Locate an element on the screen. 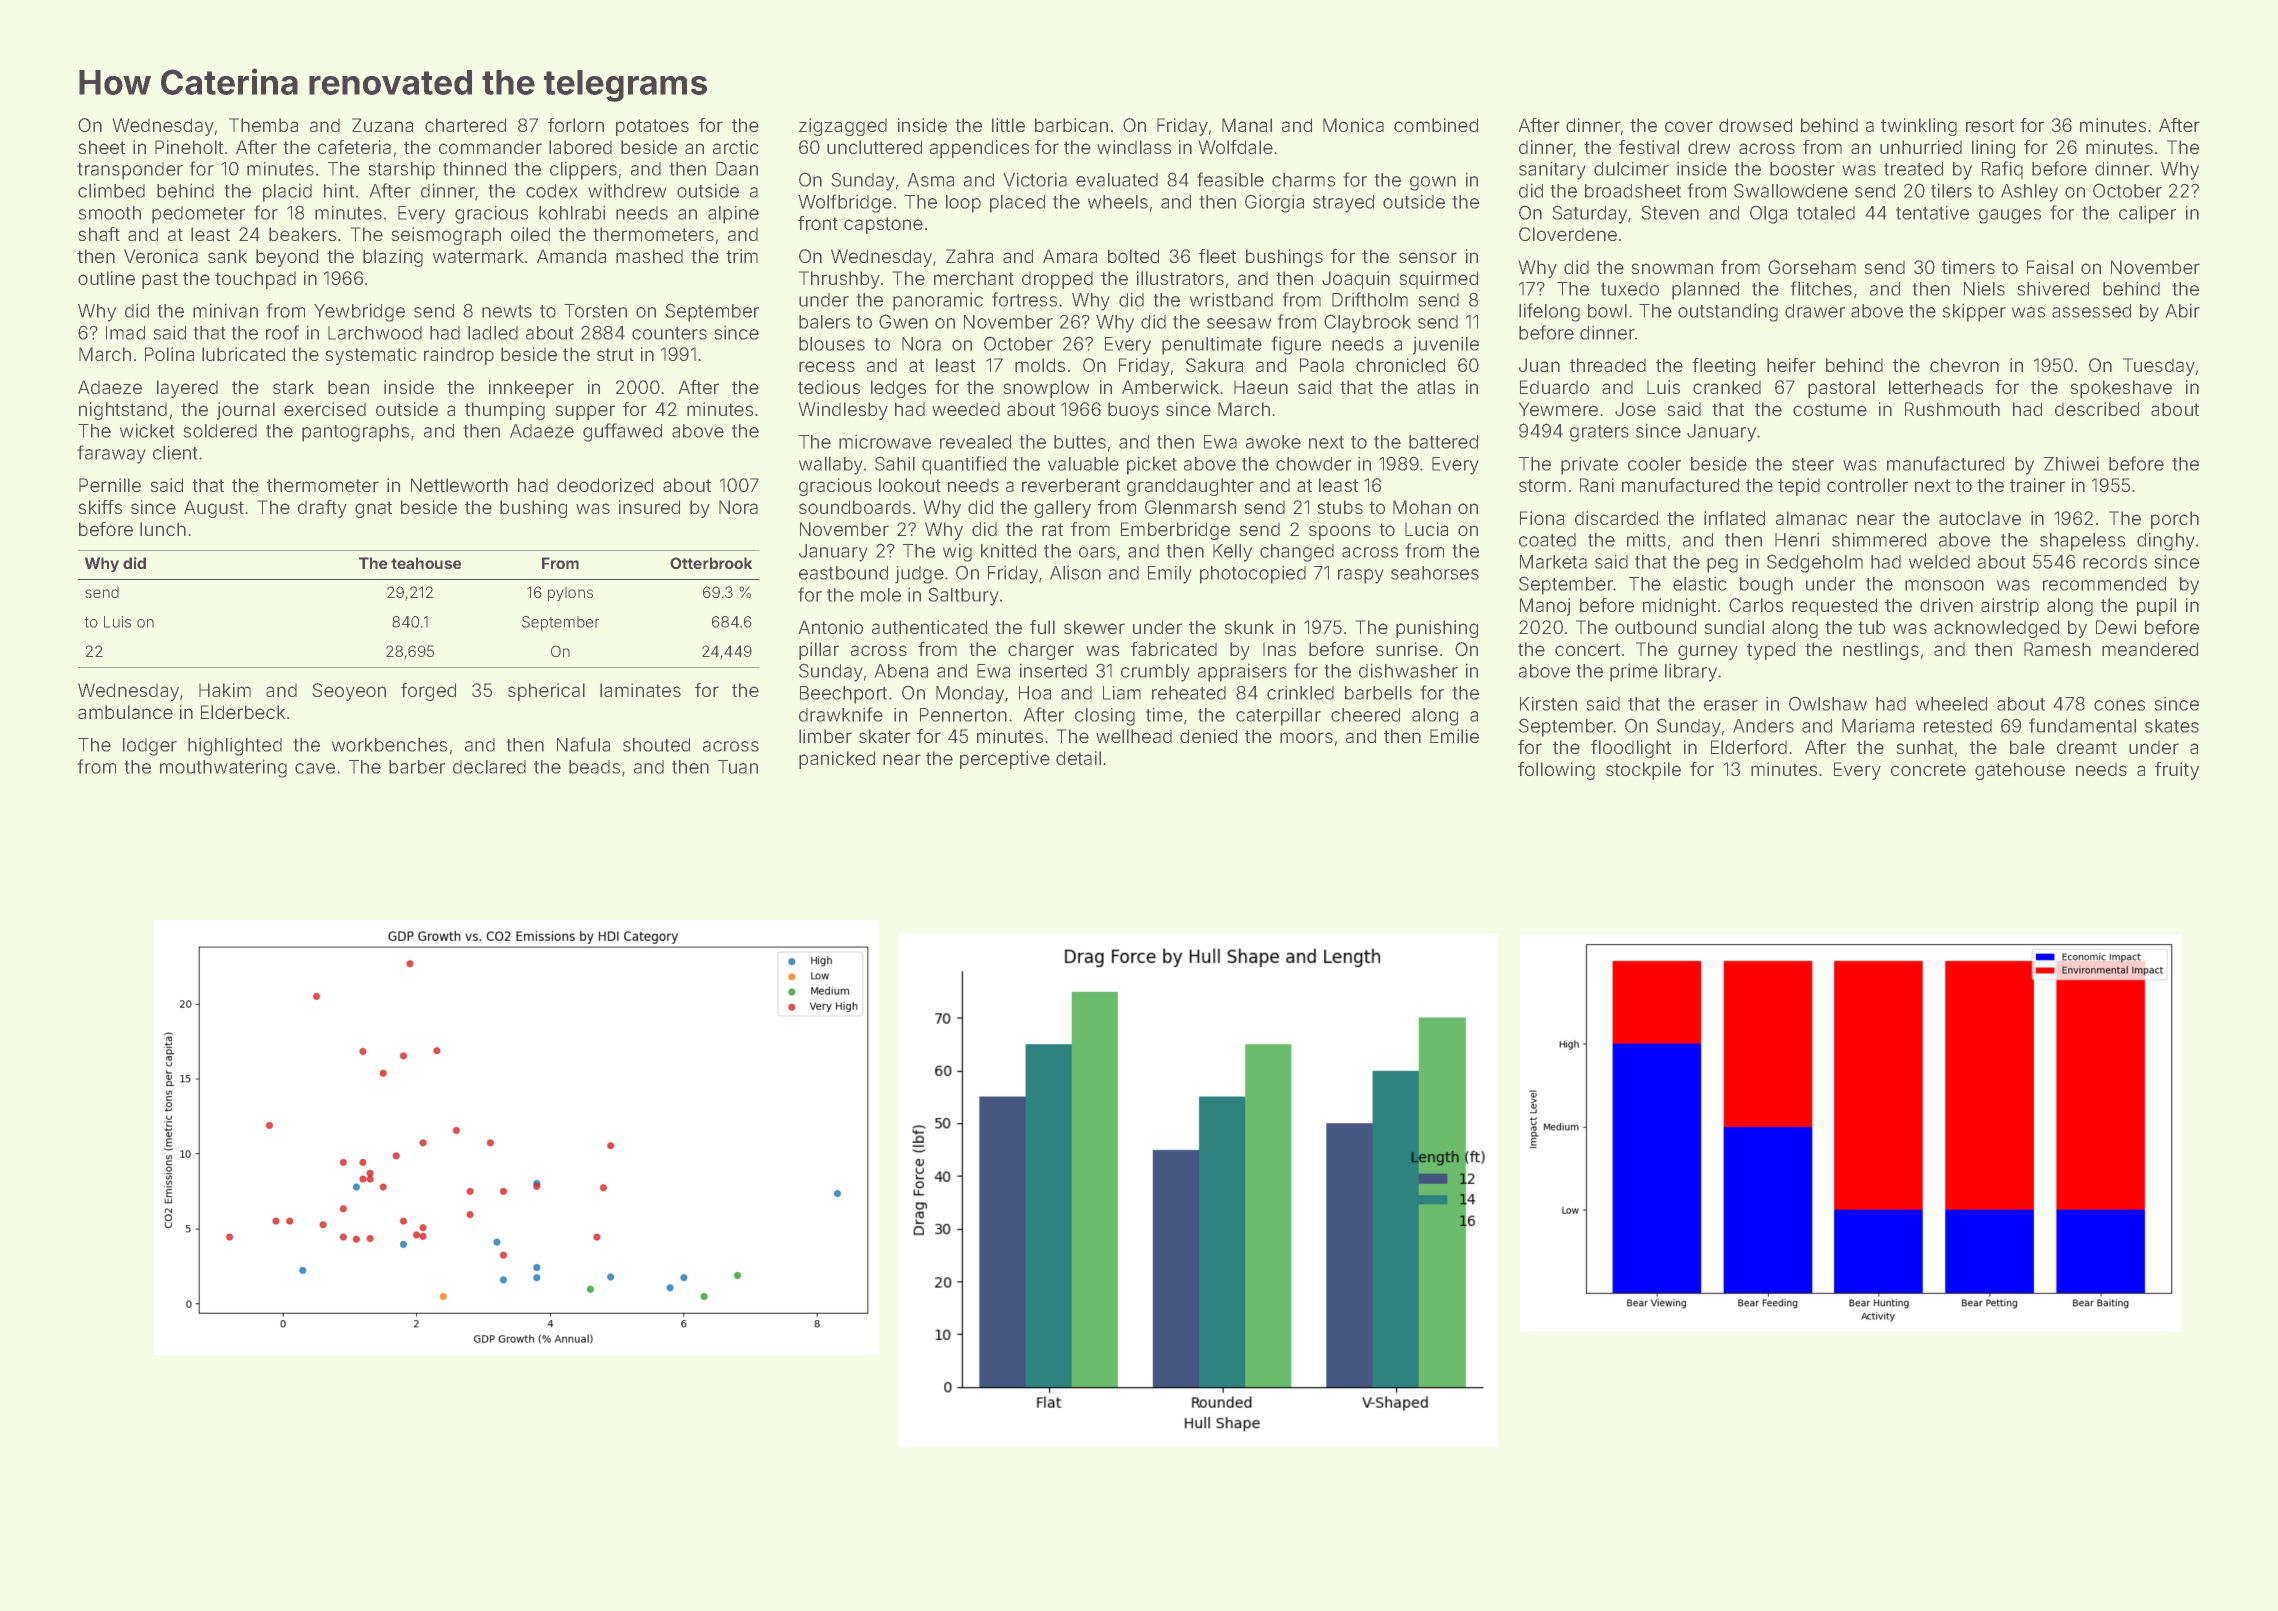  resort is located at coordinates (1990, 125).
